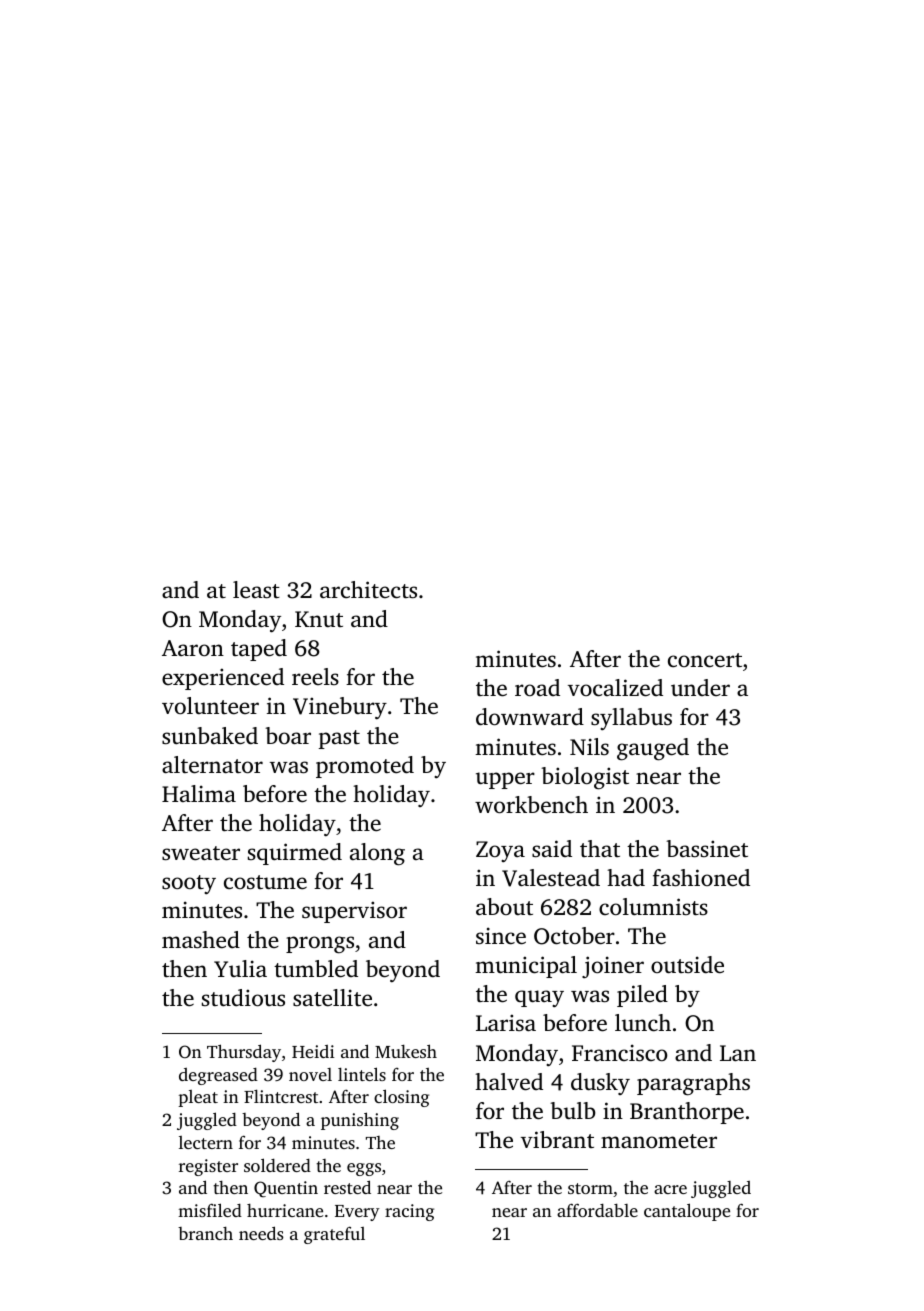 The height and width of the page is (1311, 924). I want to click on misfiled, so click(210, 1210).
